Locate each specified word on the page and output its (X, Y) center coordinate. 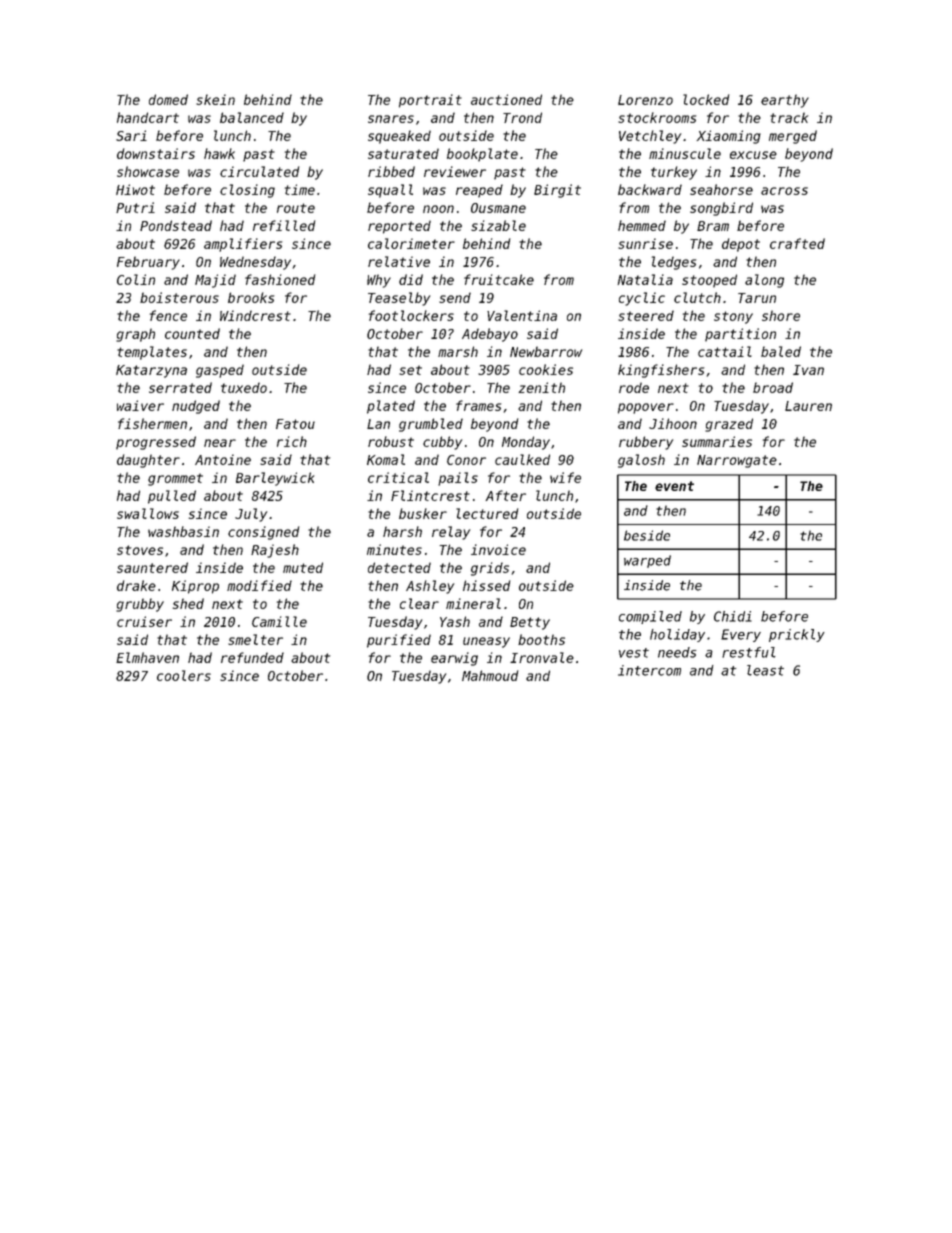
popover (646, 408)
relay (451, 533)
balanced (252, 117)
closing (247, 191)
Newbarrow (546, 351)
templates (152, 353)
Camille (279, 621)
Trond (522, 117)
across (784, 191)
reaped (479, 191)
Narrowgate (737, 461)
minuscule (685, 153)
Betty (530, 623)
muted (303, 567)
